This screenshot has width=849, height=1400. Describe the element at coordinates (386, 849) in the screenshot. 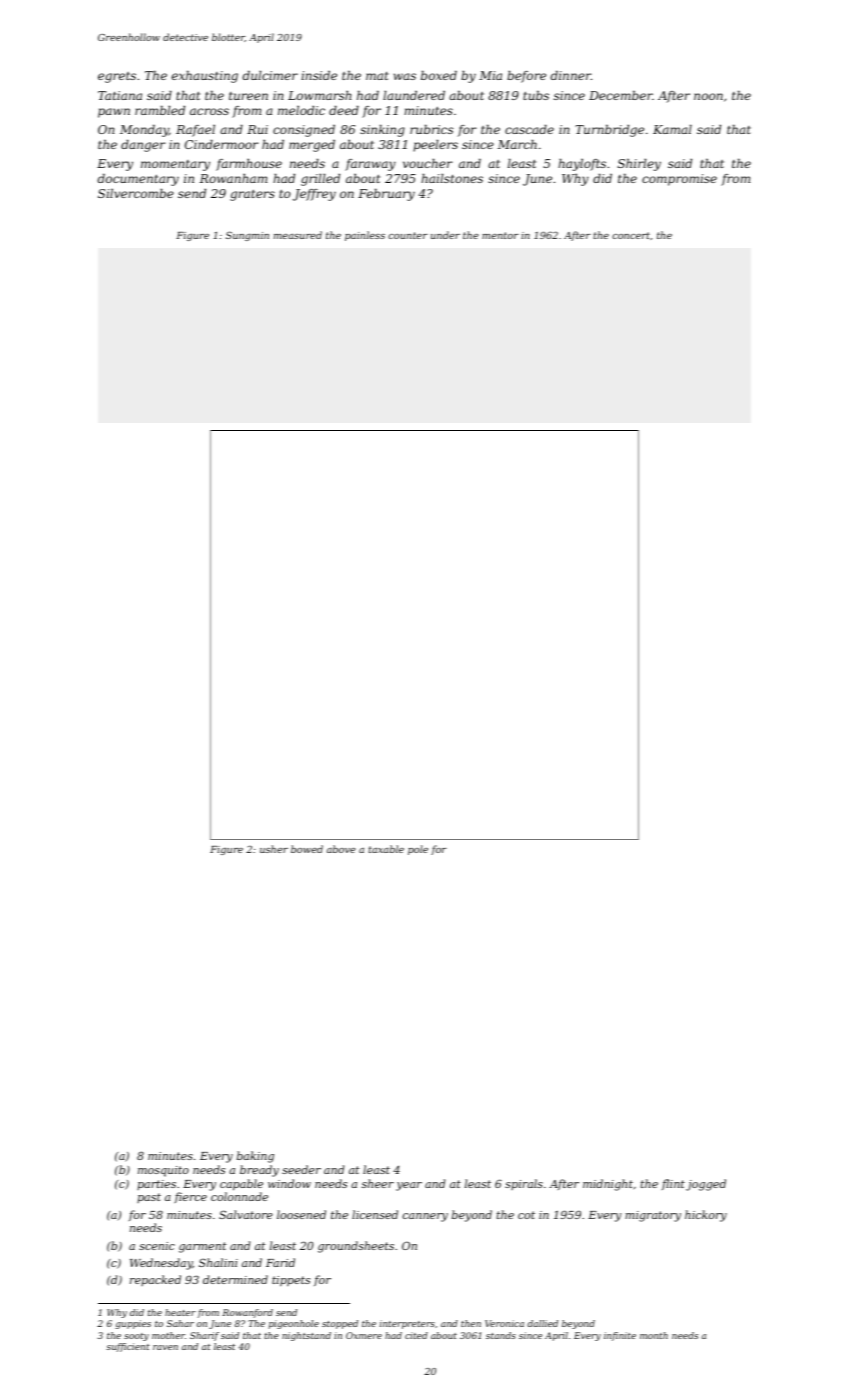

I see `taxable` at that location.
